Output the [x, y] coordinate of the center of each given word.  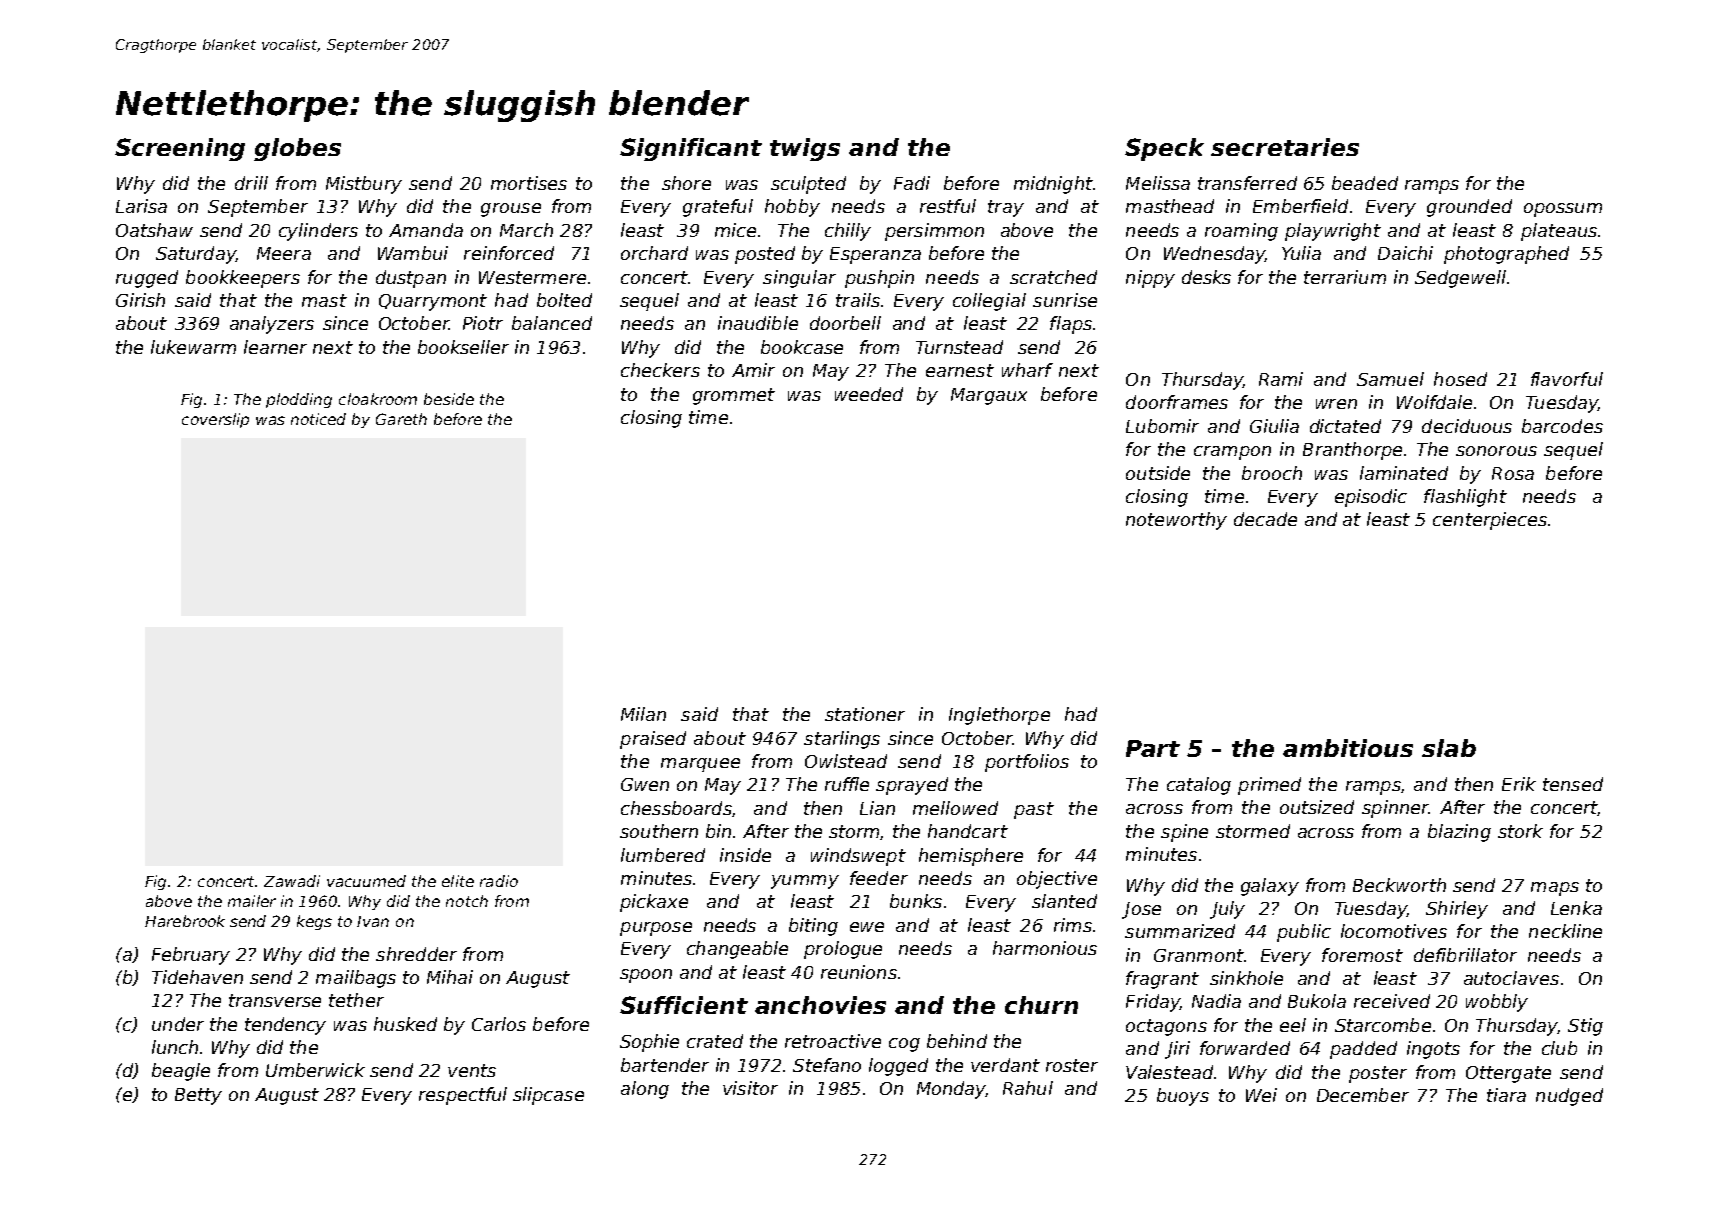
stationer [865, 714]
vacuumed [366, 881]
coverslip [215, 420]
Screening [180, 149]
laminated [1404, 473]
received [1392, 1001]
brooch [1272, 473]
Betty [198, 1096]
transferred [1247, 183]
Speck [1164, 149]
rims [1073, 925]
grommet [734, 396]
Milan [643, 714]
